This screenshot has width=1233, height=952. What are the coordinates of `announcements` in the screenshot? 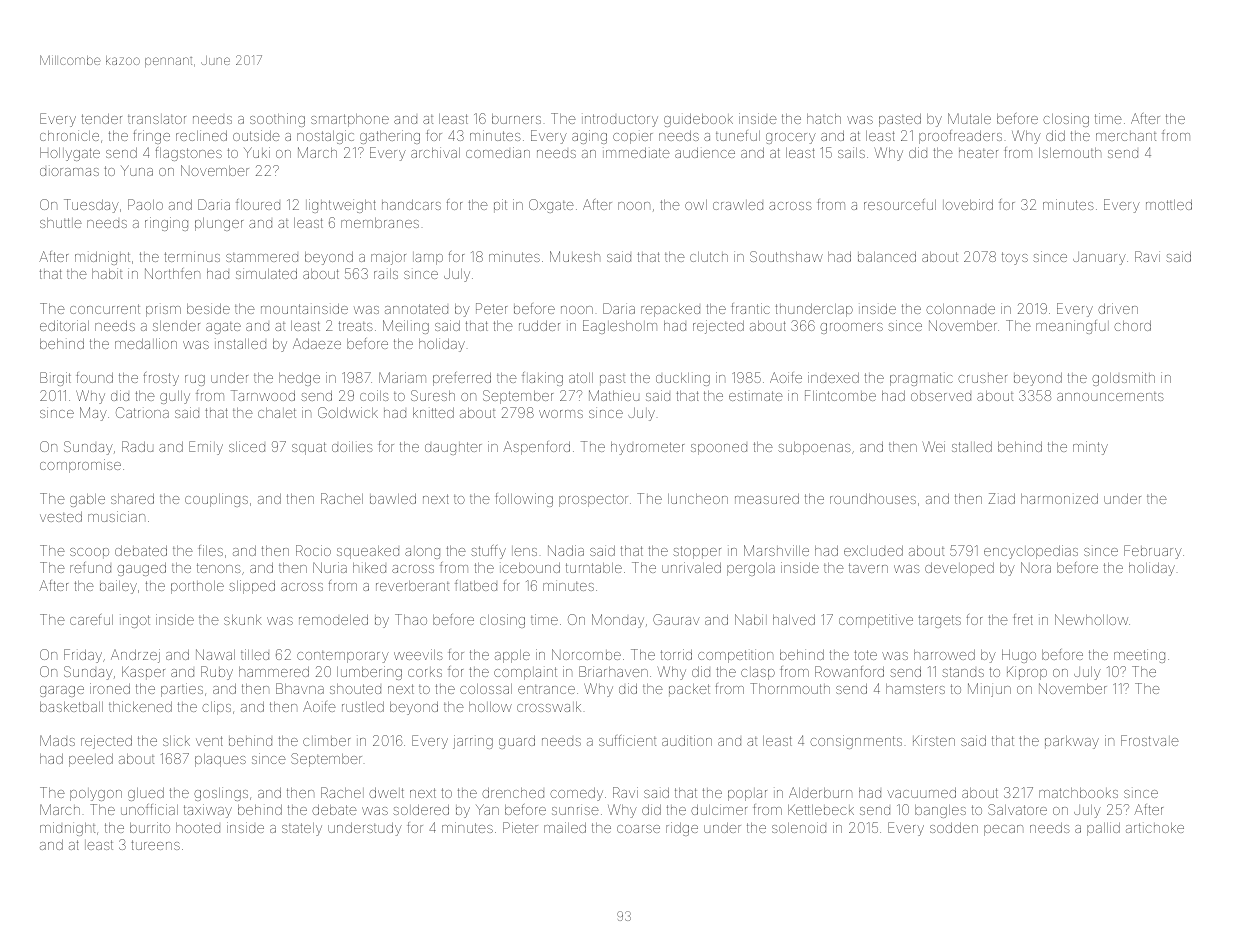 It's located at (1110, 396).
